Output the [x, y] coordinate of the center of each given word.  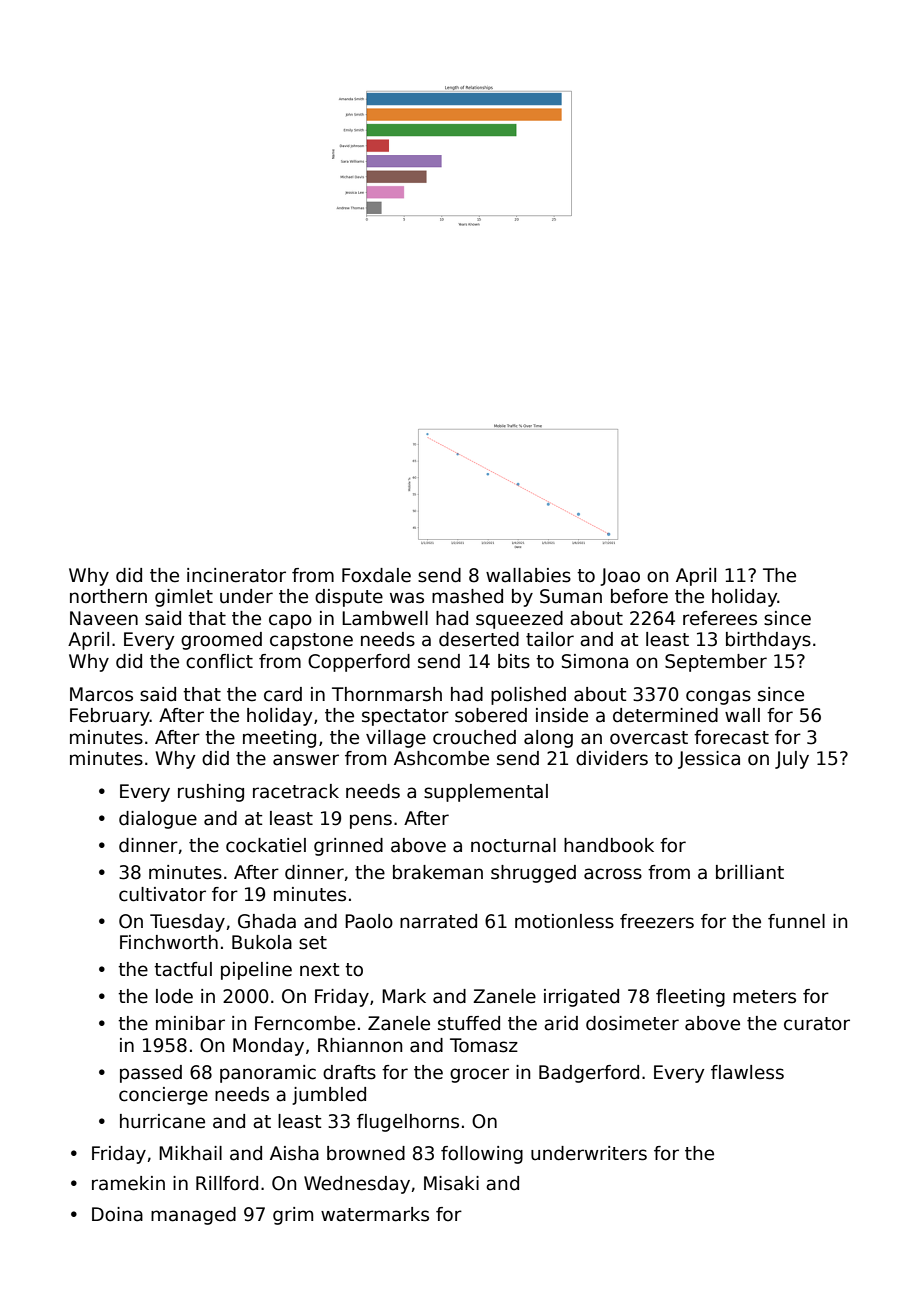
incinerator [236, 575]
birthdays [768, 641]
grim [293, 1216]
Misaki [451, 1183]
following [482, 1155]
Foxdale [376, 575]
